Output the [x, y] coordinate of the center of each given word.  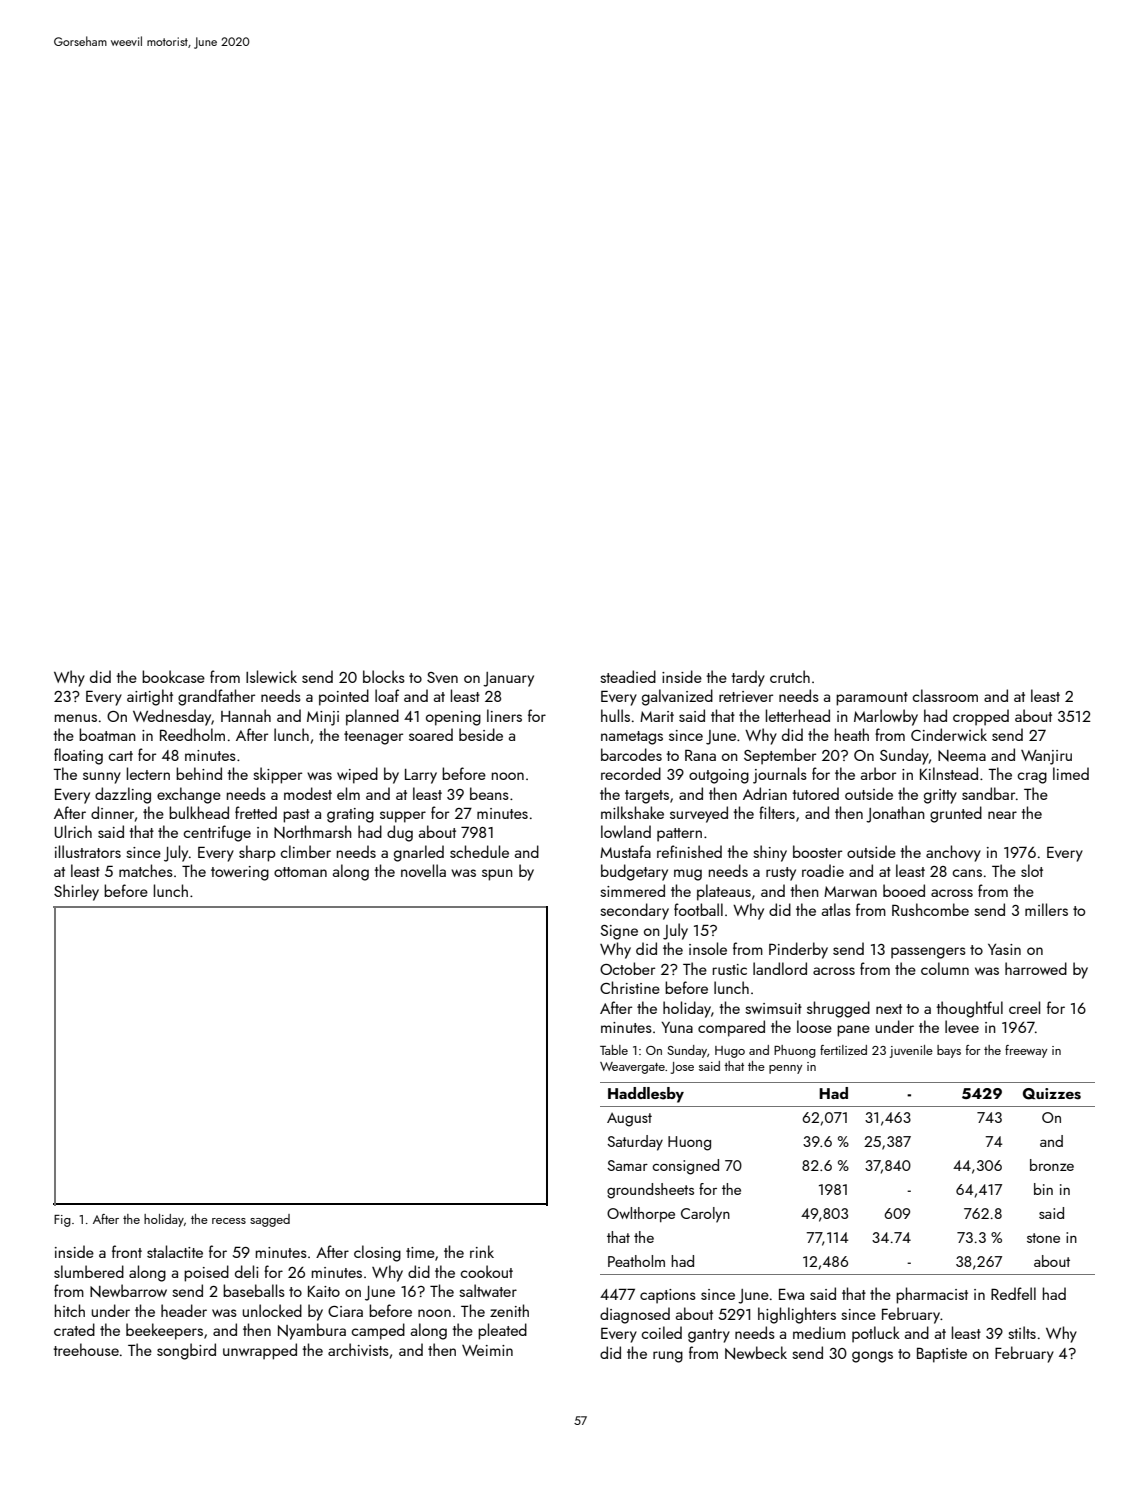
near [1002, 815]
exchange [189, 795]
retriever [746, 696]
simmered [632, 890]
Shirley [76, 892]
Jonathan [895, 814]
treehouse [86, 1349]
